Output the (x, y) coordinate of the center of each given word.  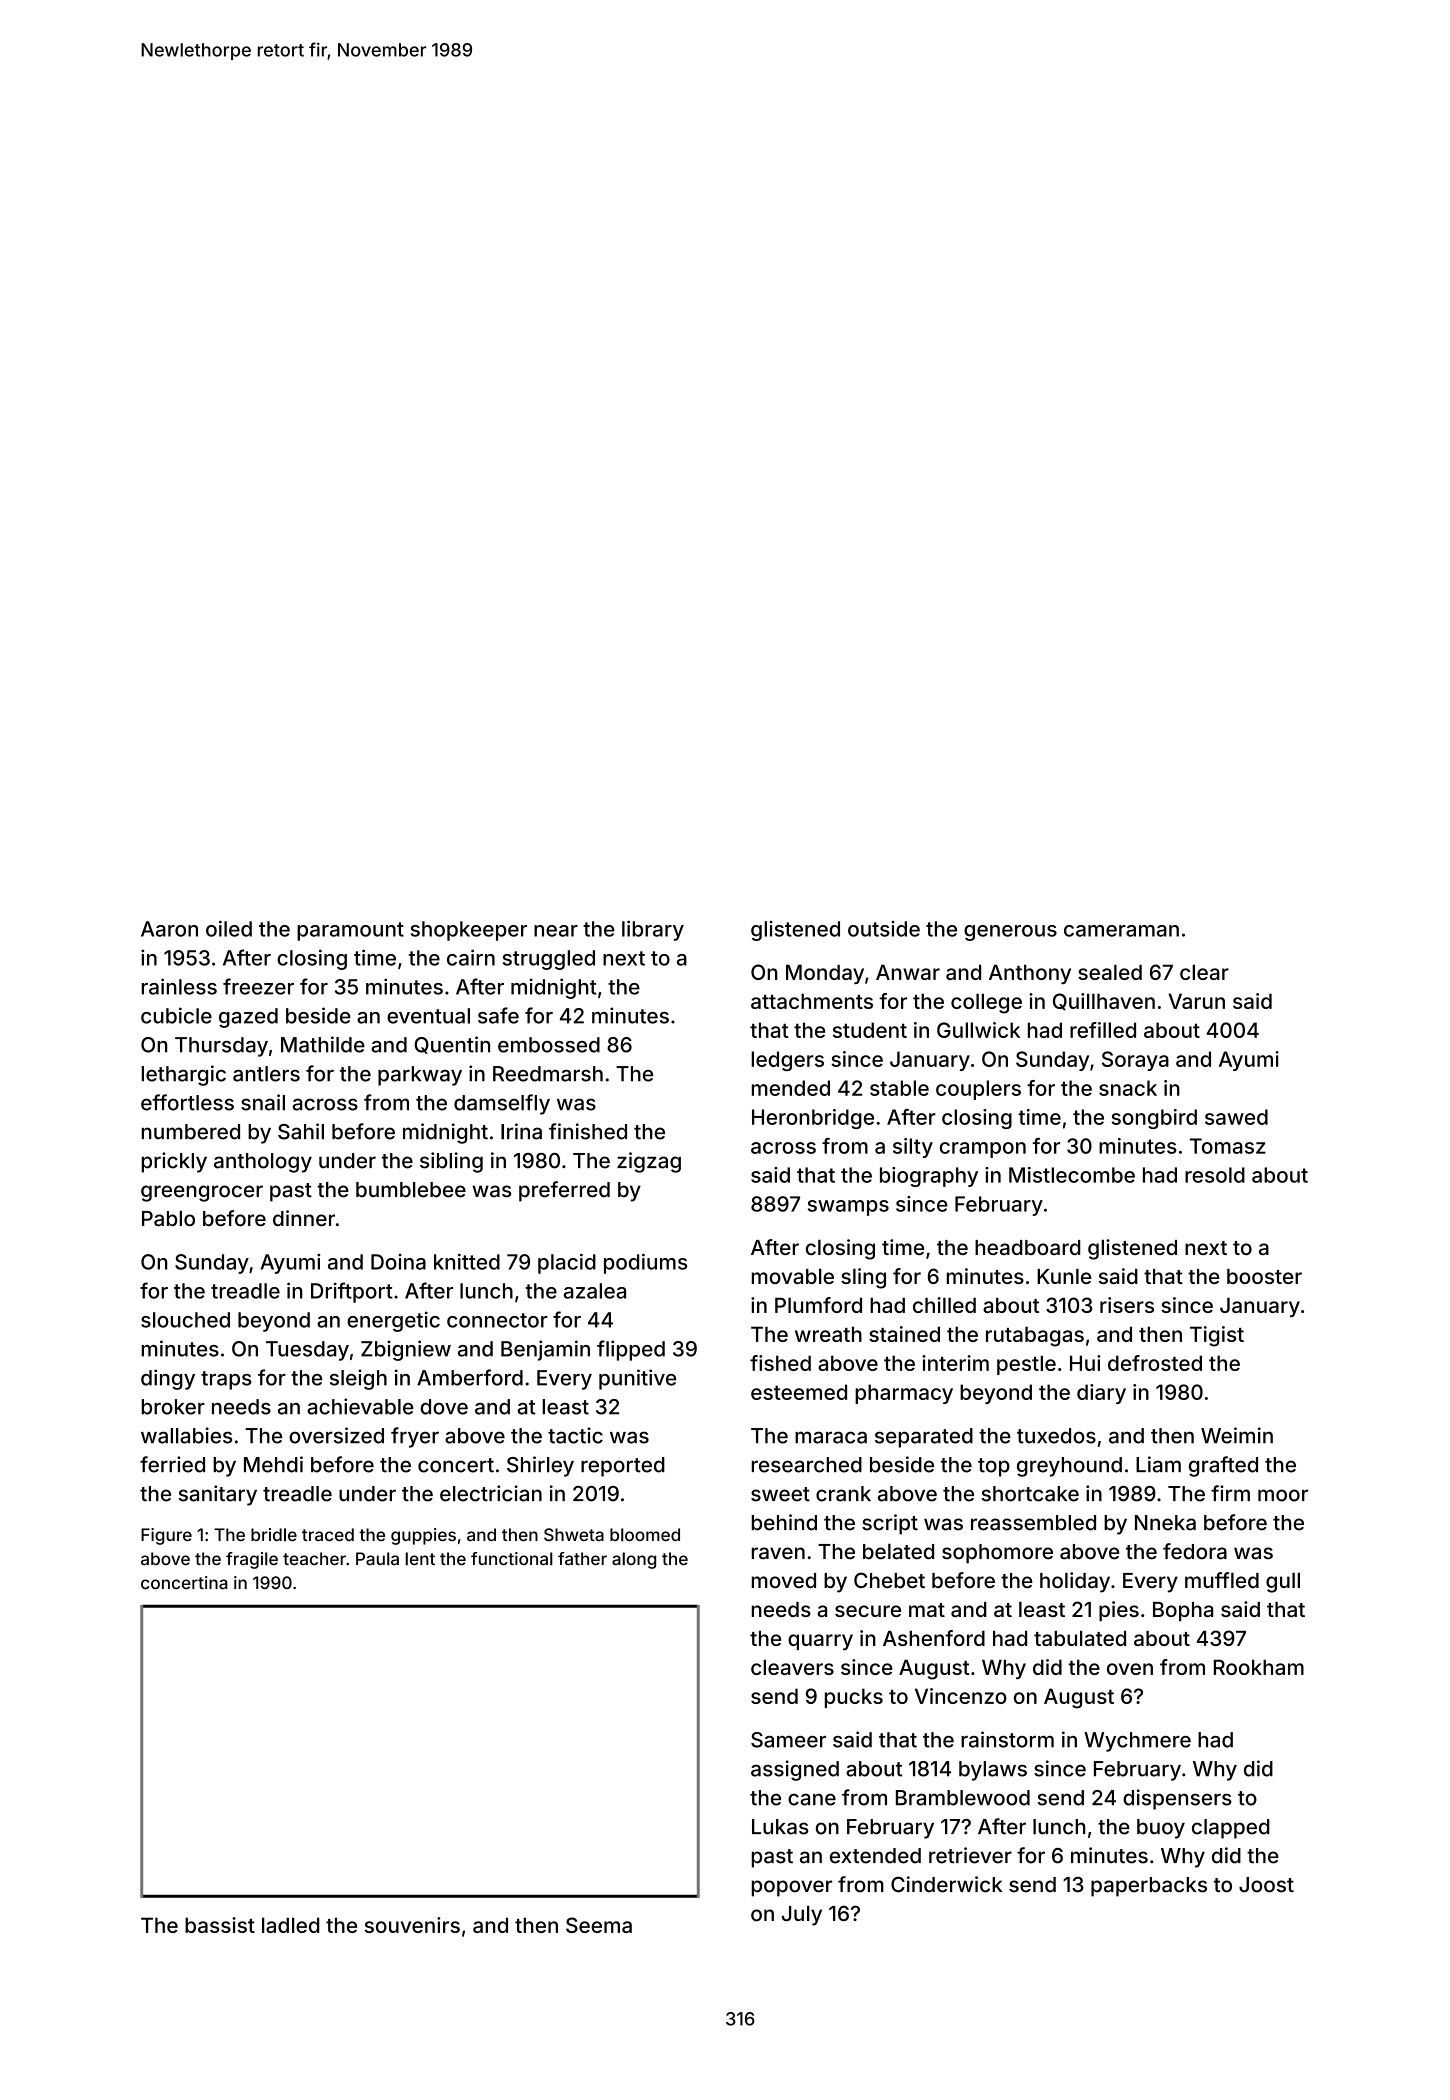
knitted (467, 1262)
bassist (220, 1925)
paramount (350, 931)
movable (793, 1276)
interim (955, 1363)
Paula (377, 1559)
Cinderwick (946, 1884)
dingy (168, 1379)
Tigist (1217, 1336)
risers (1127, 1305)
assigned (795, 1770)
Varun (1196, 1001)
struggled (549, 960)
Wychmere (1137, 1742)
